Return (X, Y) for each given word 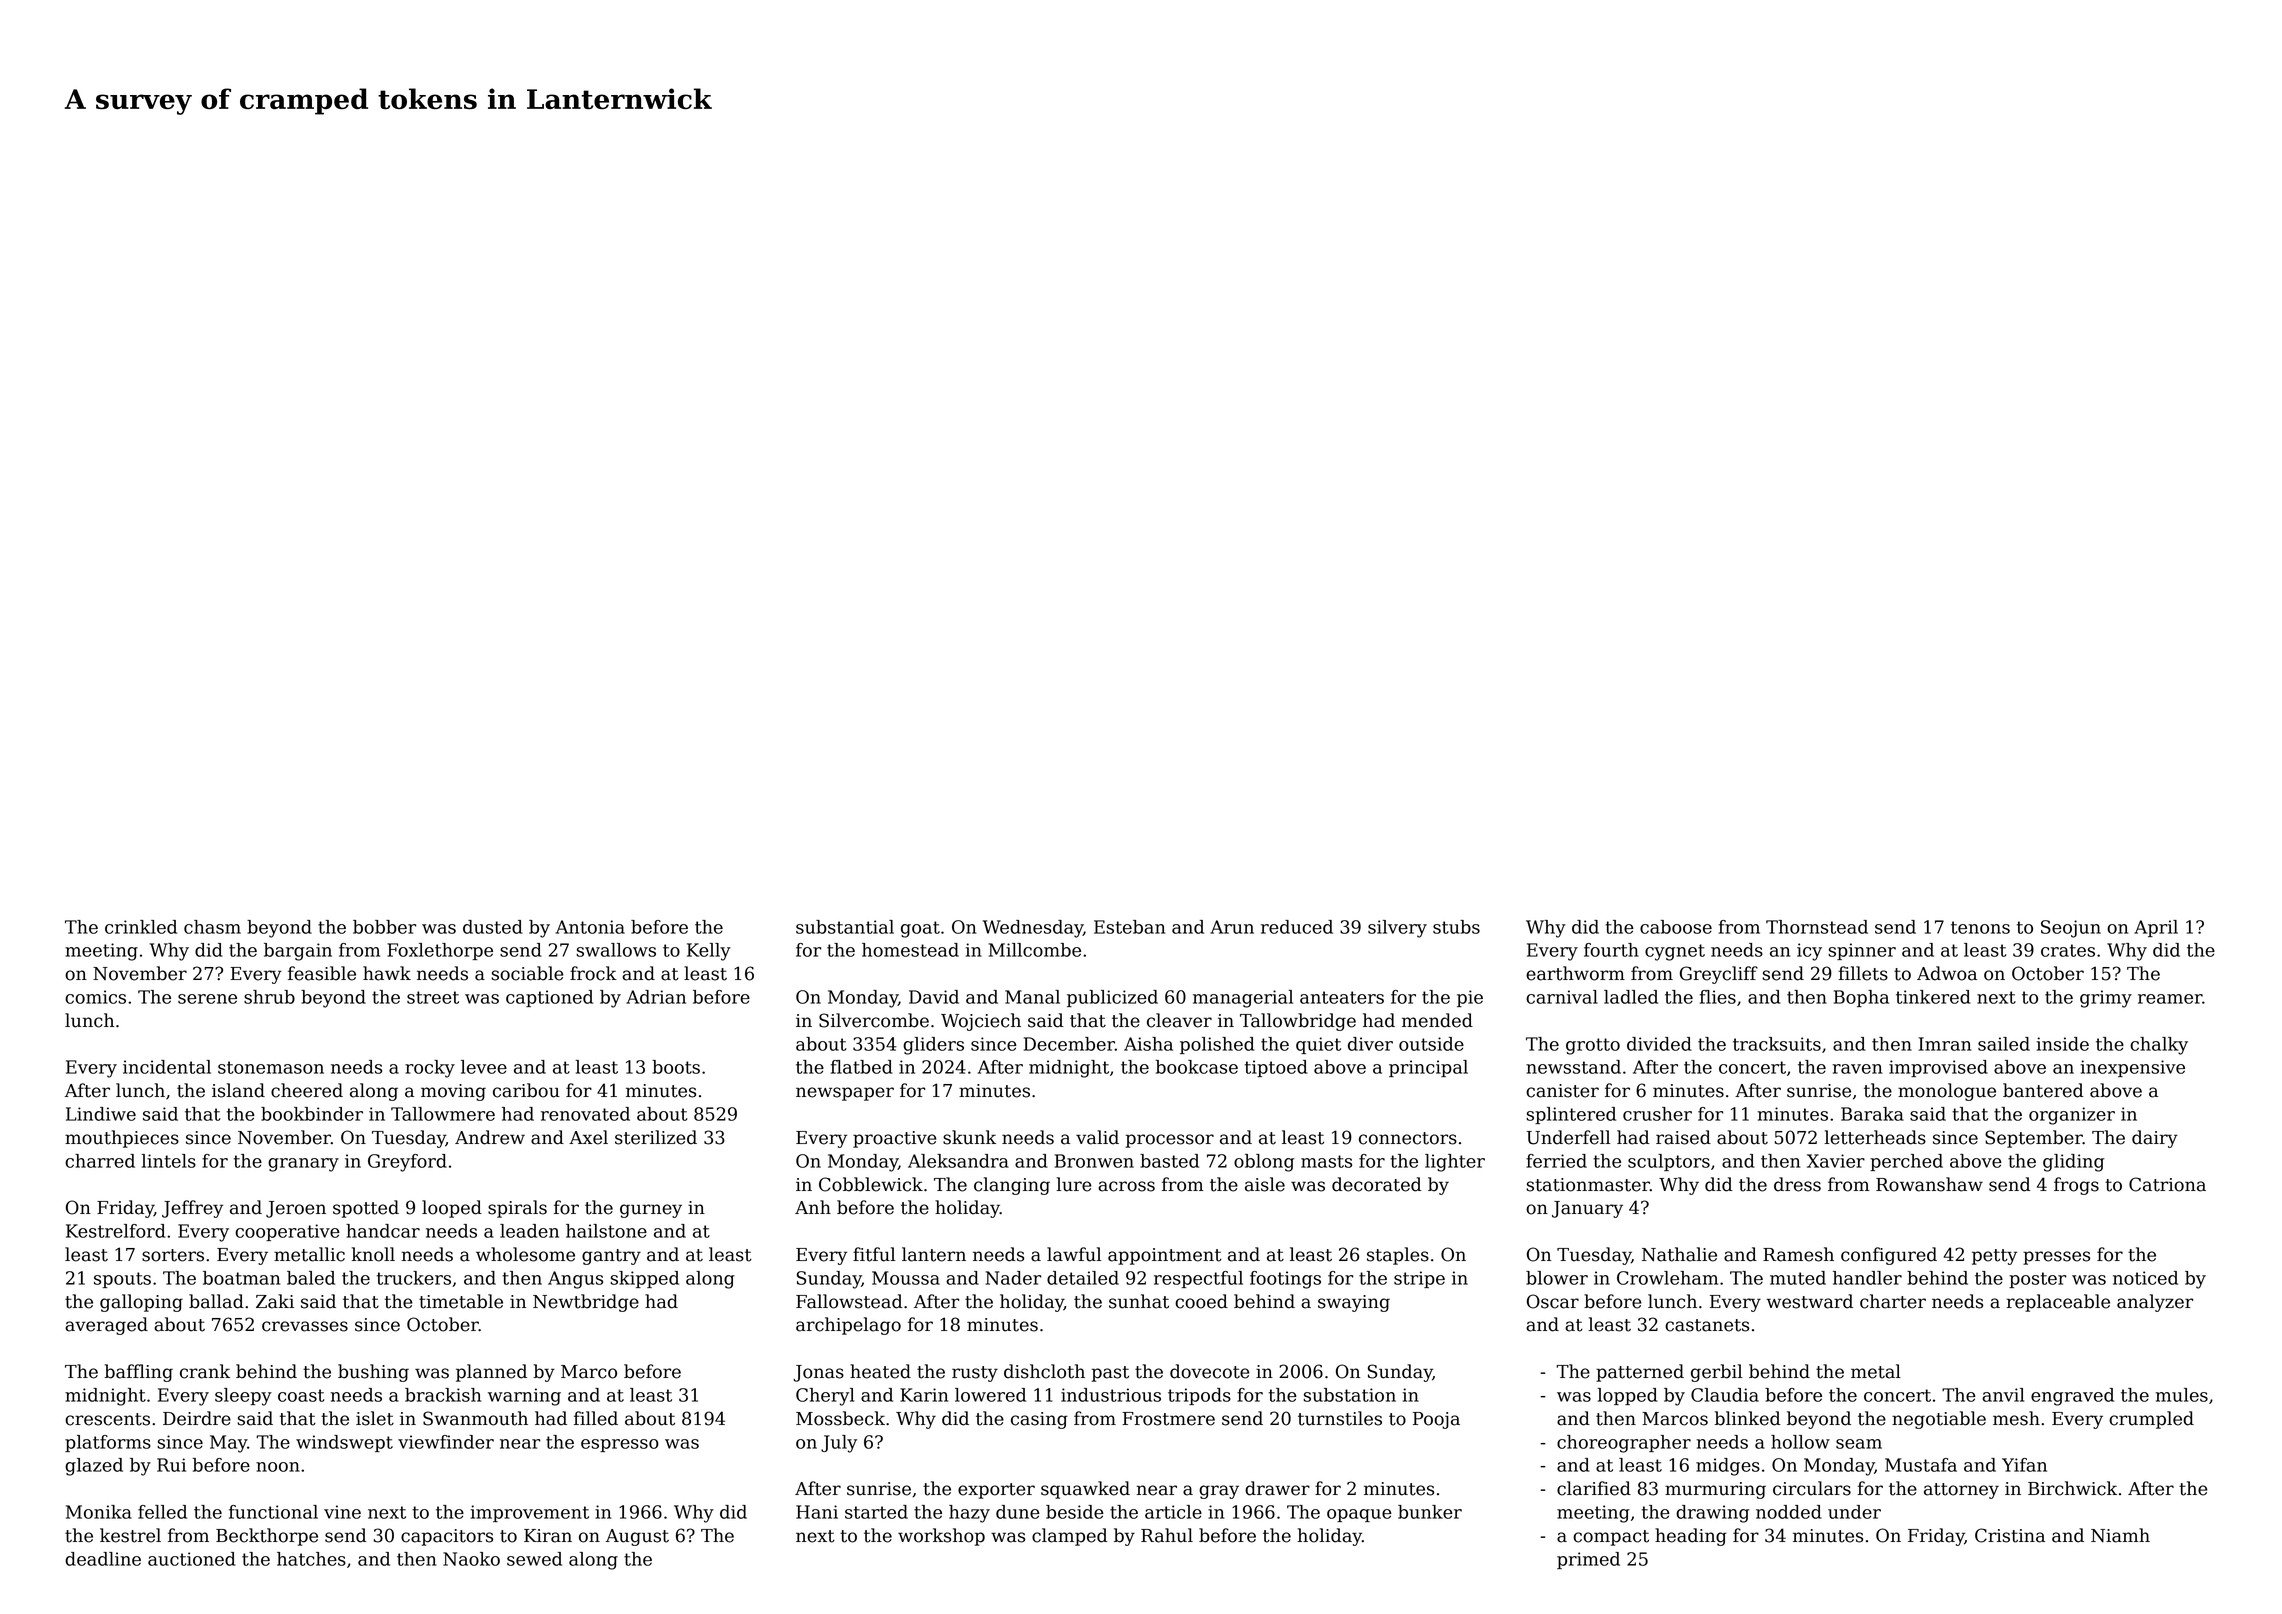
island (238, 1090)
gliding (2073, 1163)
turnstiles (1340, 1418)
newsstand (1573, 1067)
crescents (107, 1419)
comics (95, 997)
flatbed (862, 1067)
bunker (1430, 1512)
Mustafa (1921, 1465)
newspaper (845, 1094)
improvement (530, 1513)
